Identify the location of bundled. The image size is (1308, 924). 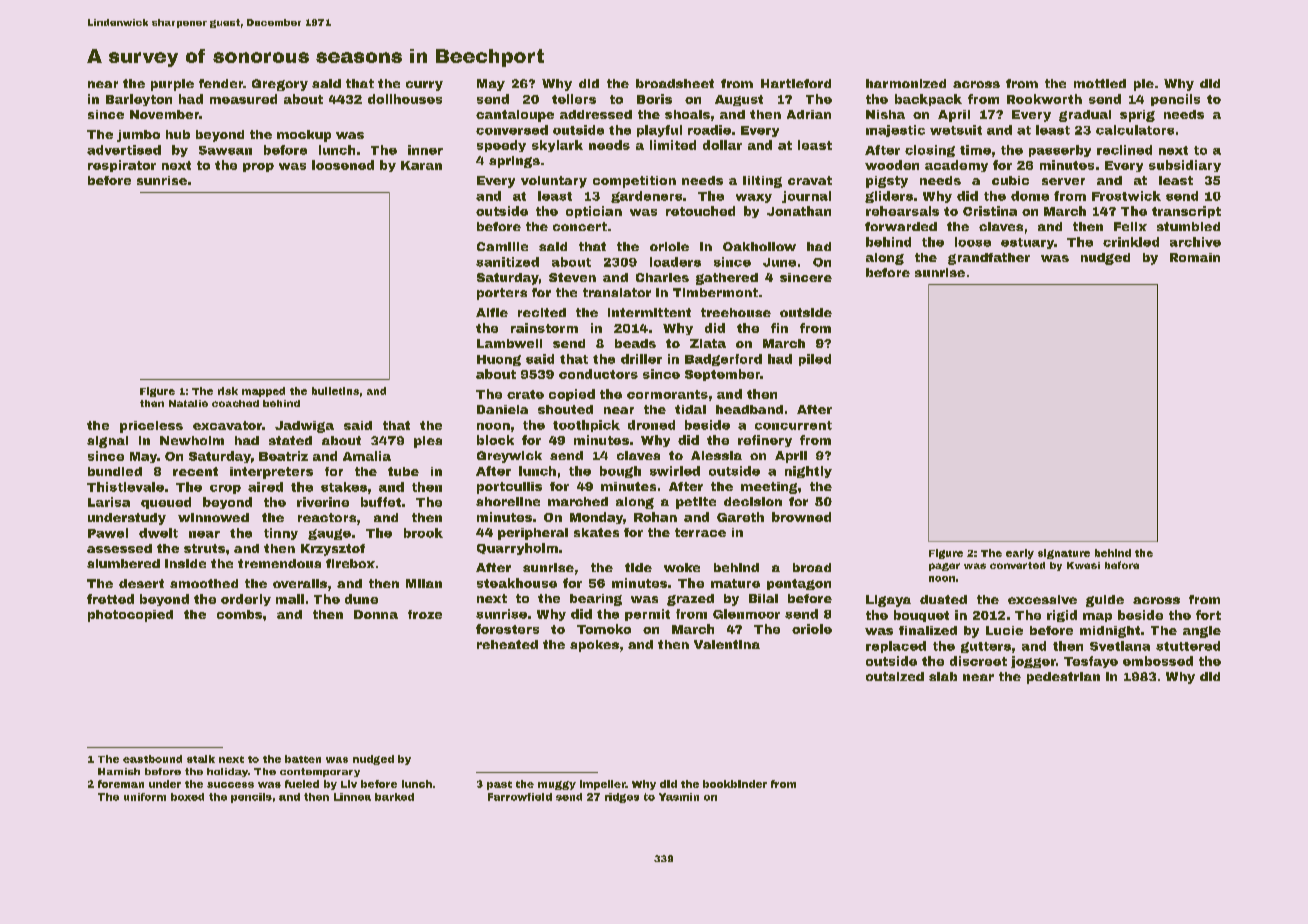
(115, 471).
